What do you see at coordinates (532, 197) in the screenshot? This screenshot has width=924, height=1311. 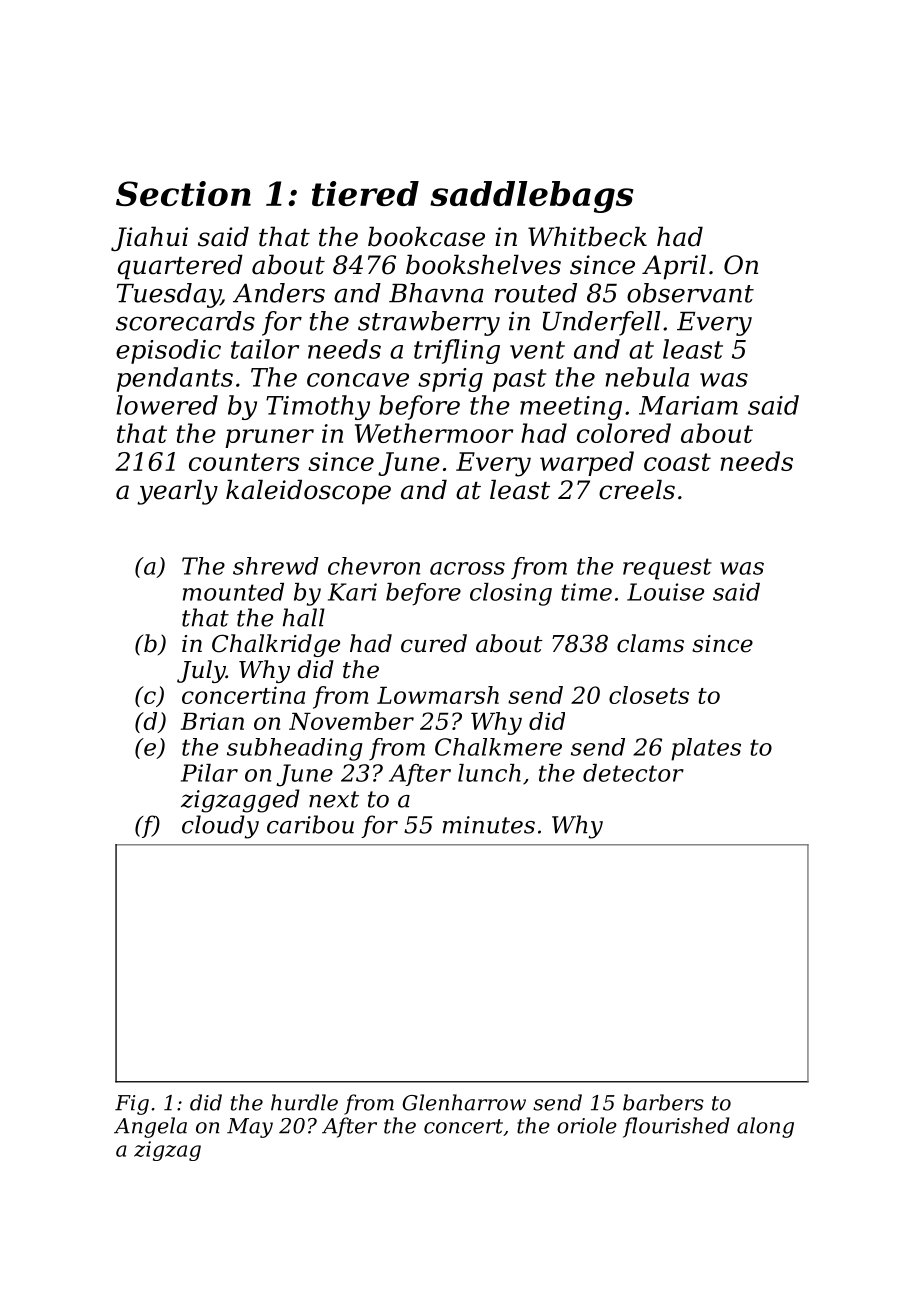 I see `saddlebags` at bounding box center [532, 197].
